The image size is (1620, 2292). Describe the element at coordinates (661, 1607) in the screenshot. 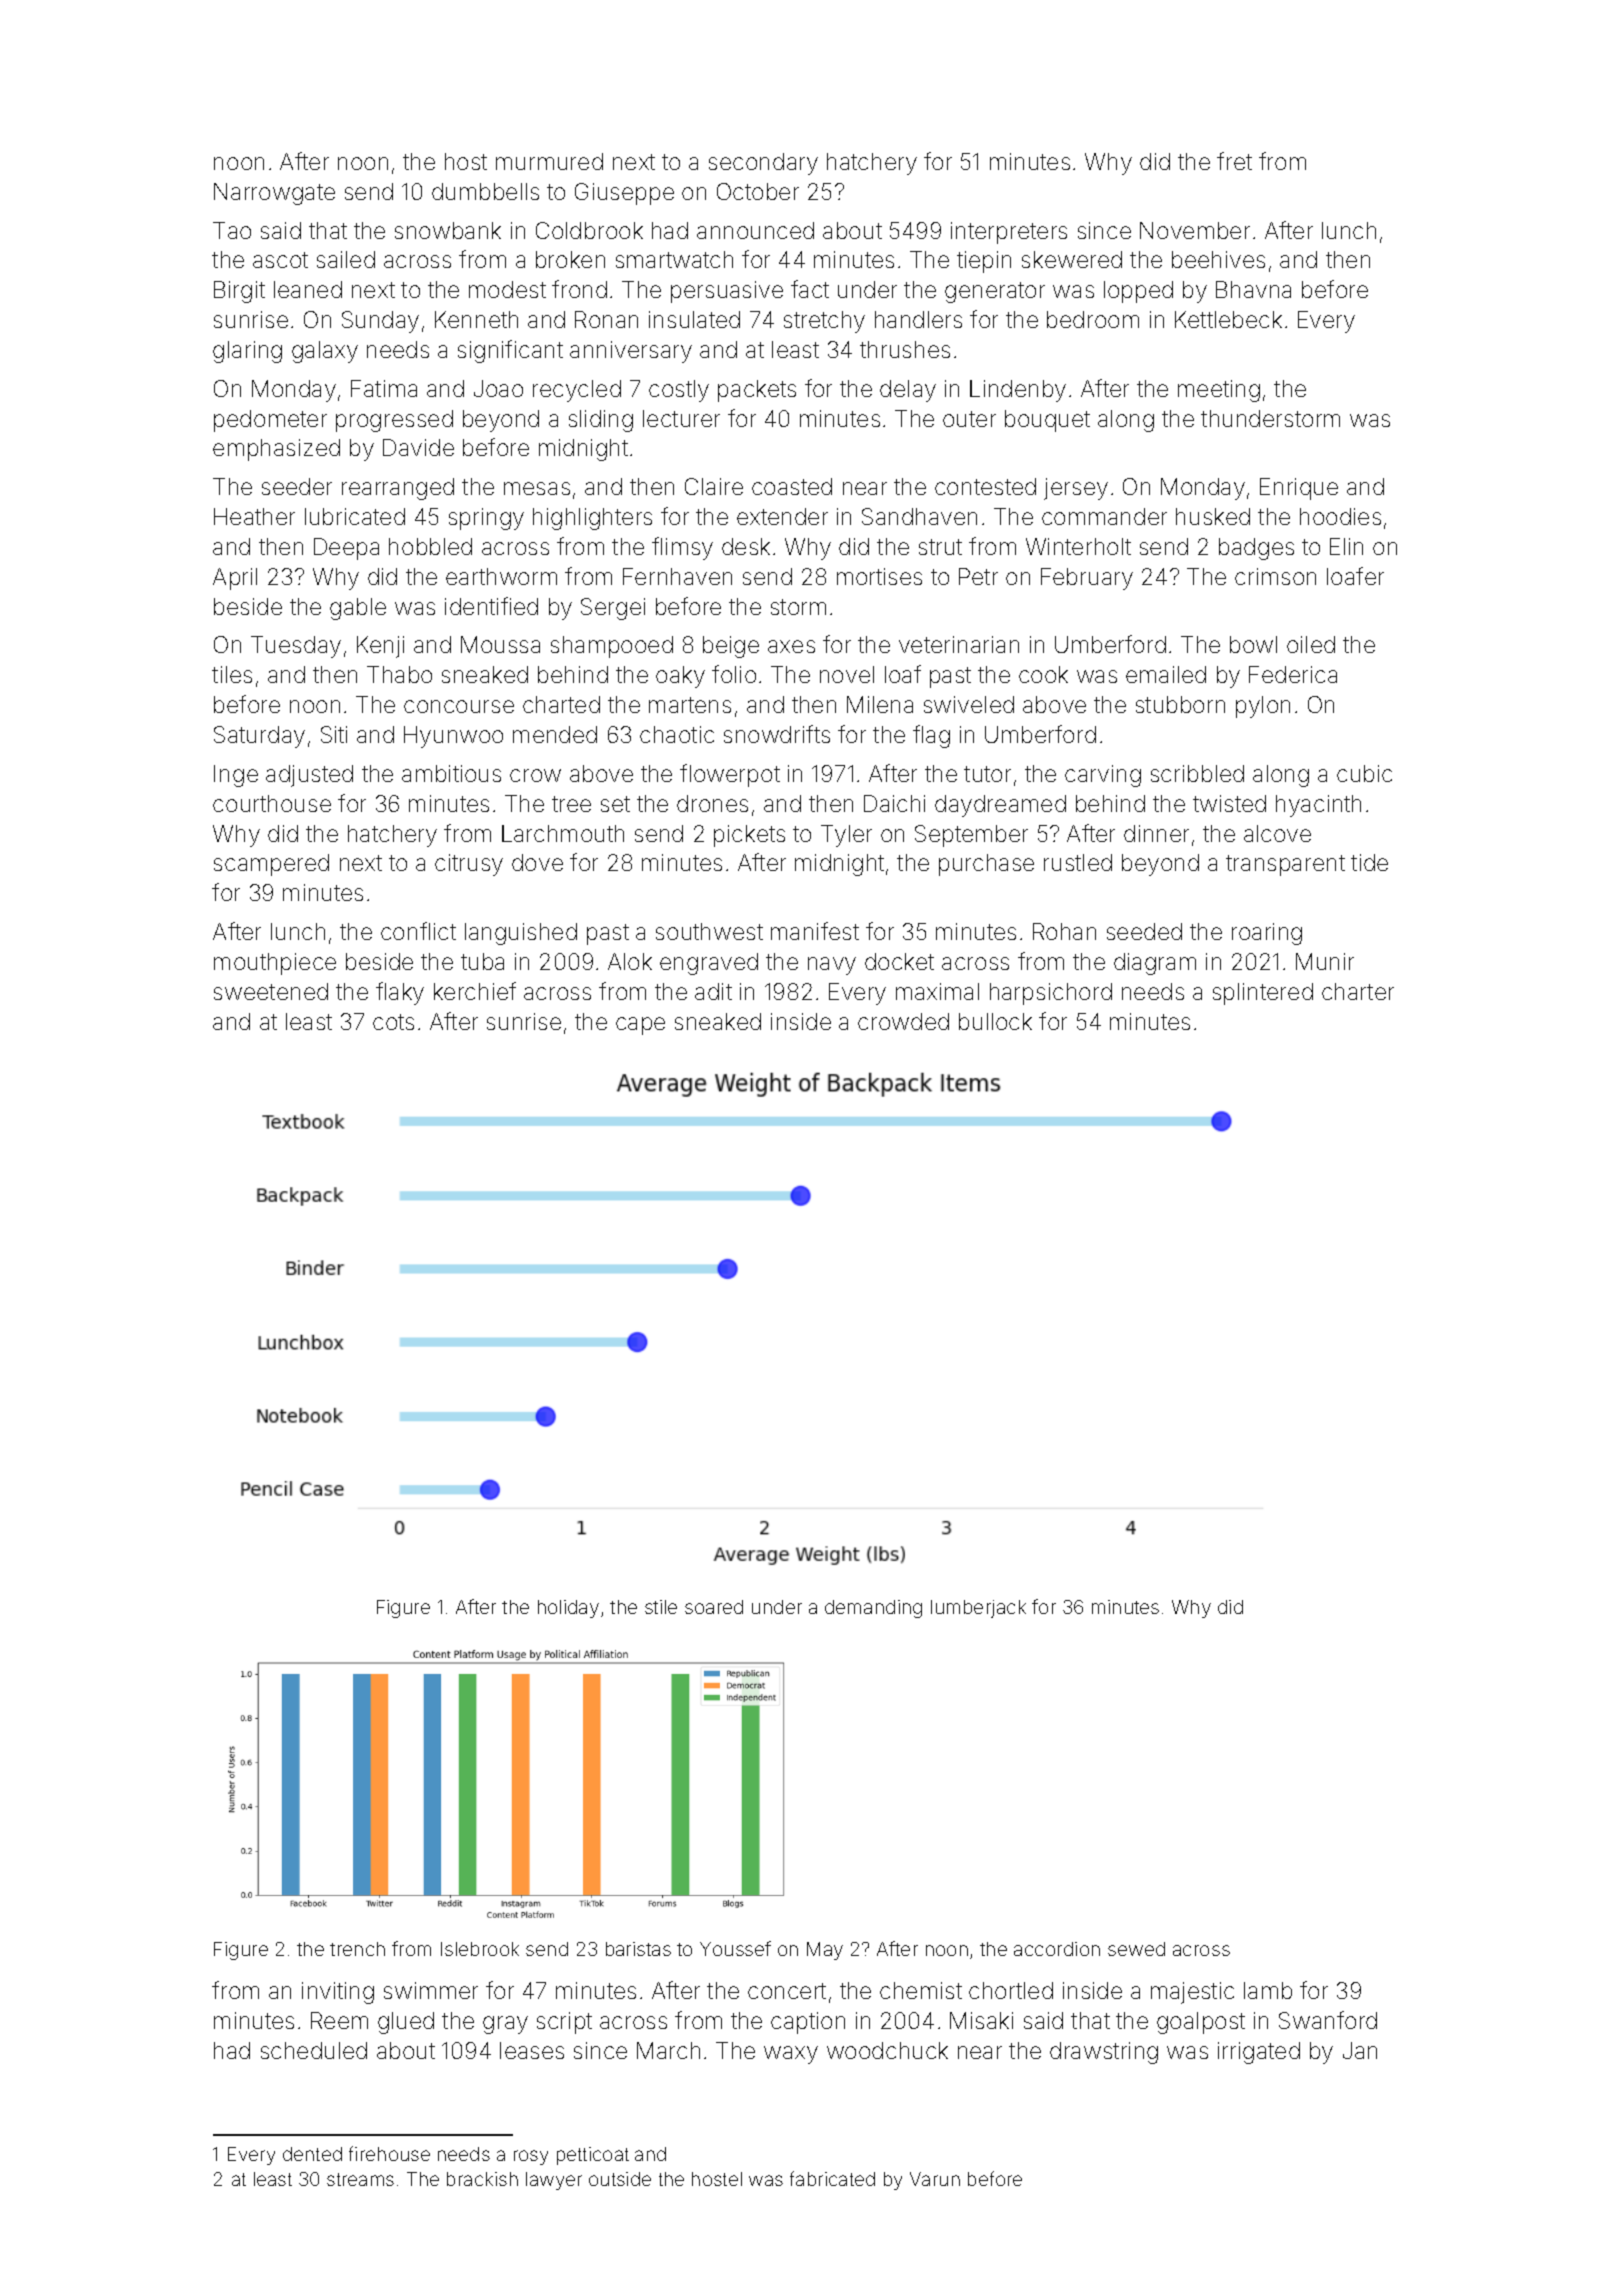

I see `stile` at that location.
